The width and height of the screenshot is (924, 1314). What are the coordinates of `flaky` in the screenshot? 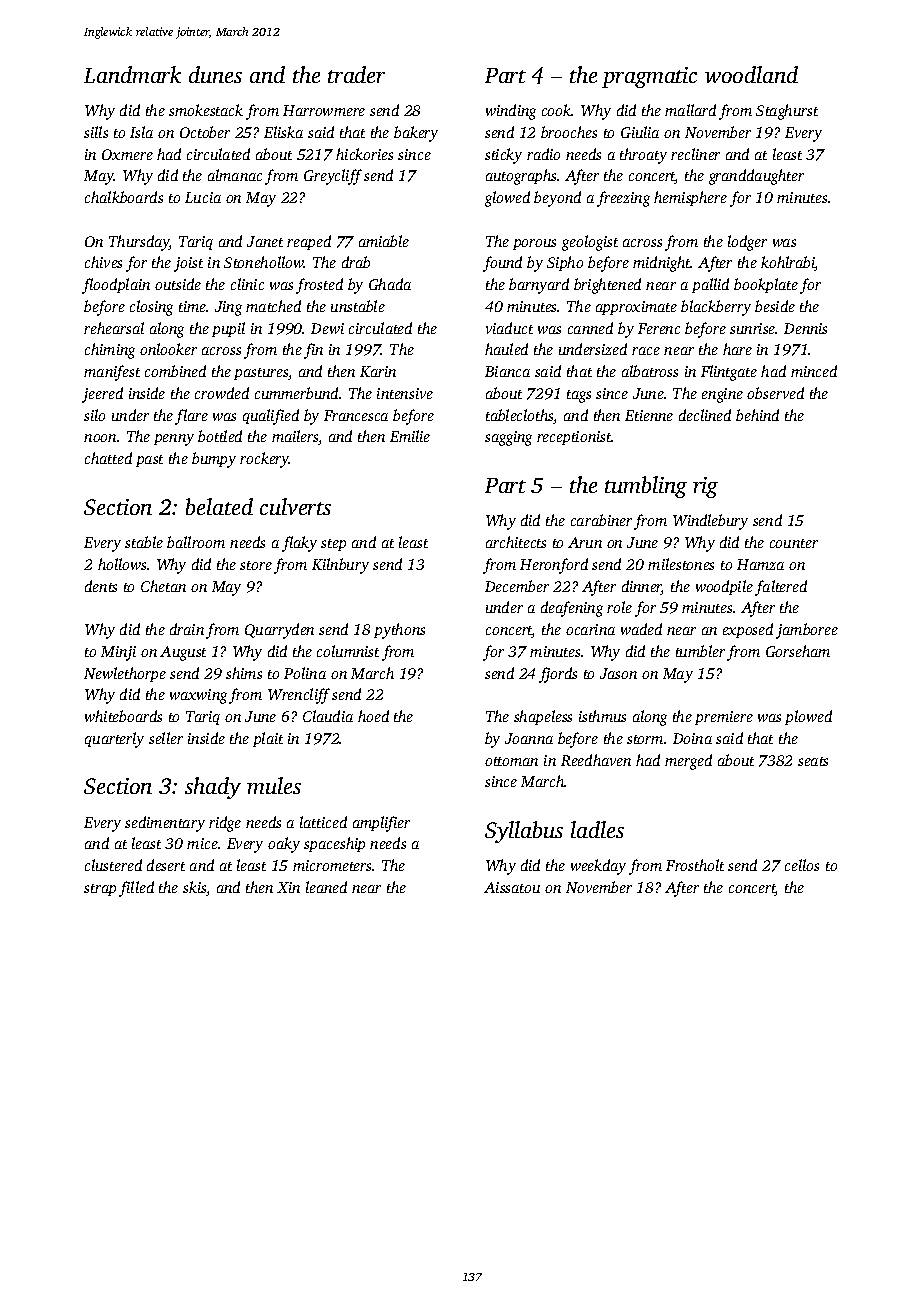 It's located at (299, 544).
